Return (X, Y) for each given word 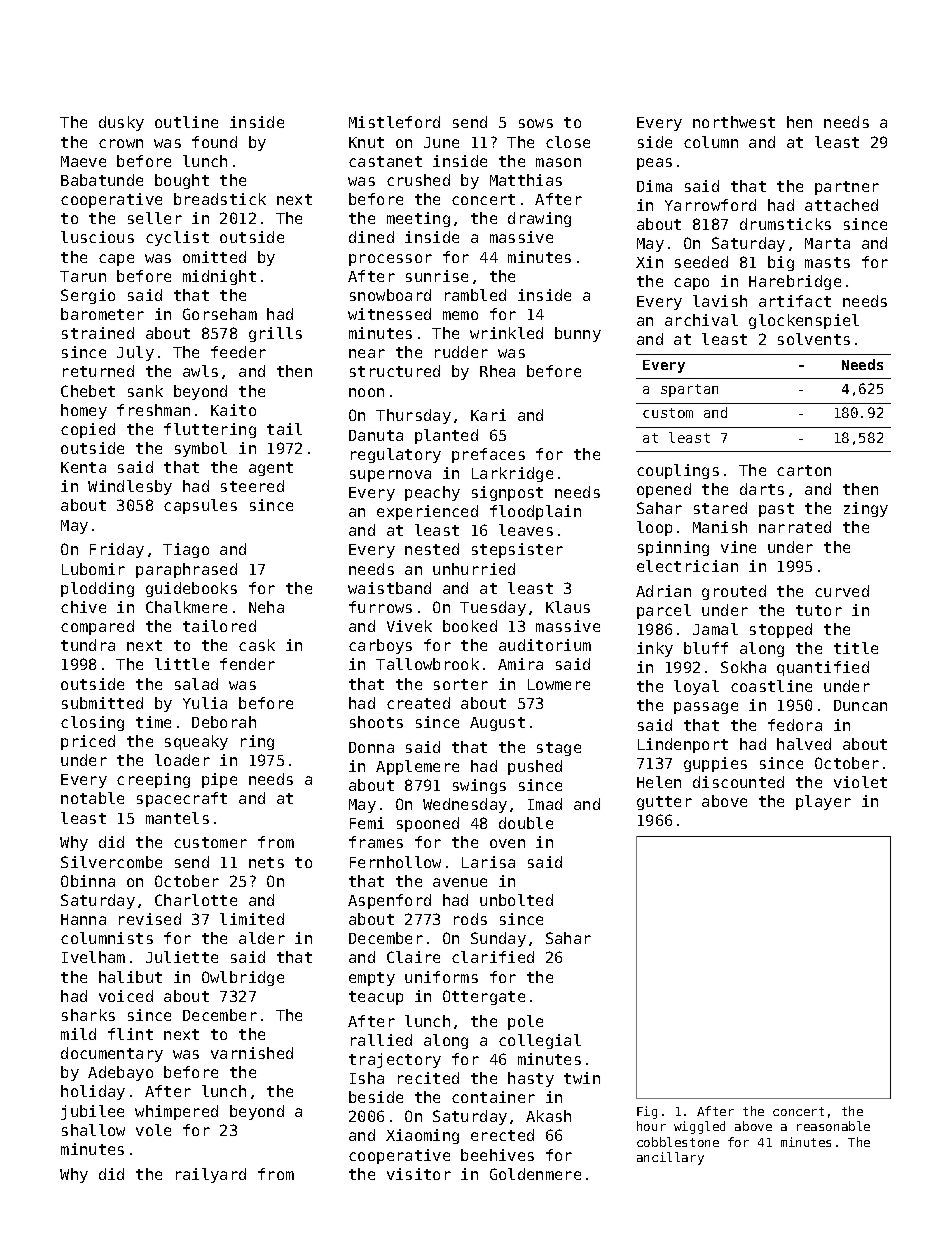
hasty (531, 1079)
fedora (795, 725)
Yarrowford (710, 205)
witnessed (389, 314)
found (214, 142)
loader (182, 760)
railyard (211, 1175)
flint (130, 1034)
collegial (540, 1041)
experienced (427, 512)
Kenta (83, 467)
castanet (385, 161)
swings (479, 786)
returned (98, 371)
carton (804, 470)
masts (827, 262)
